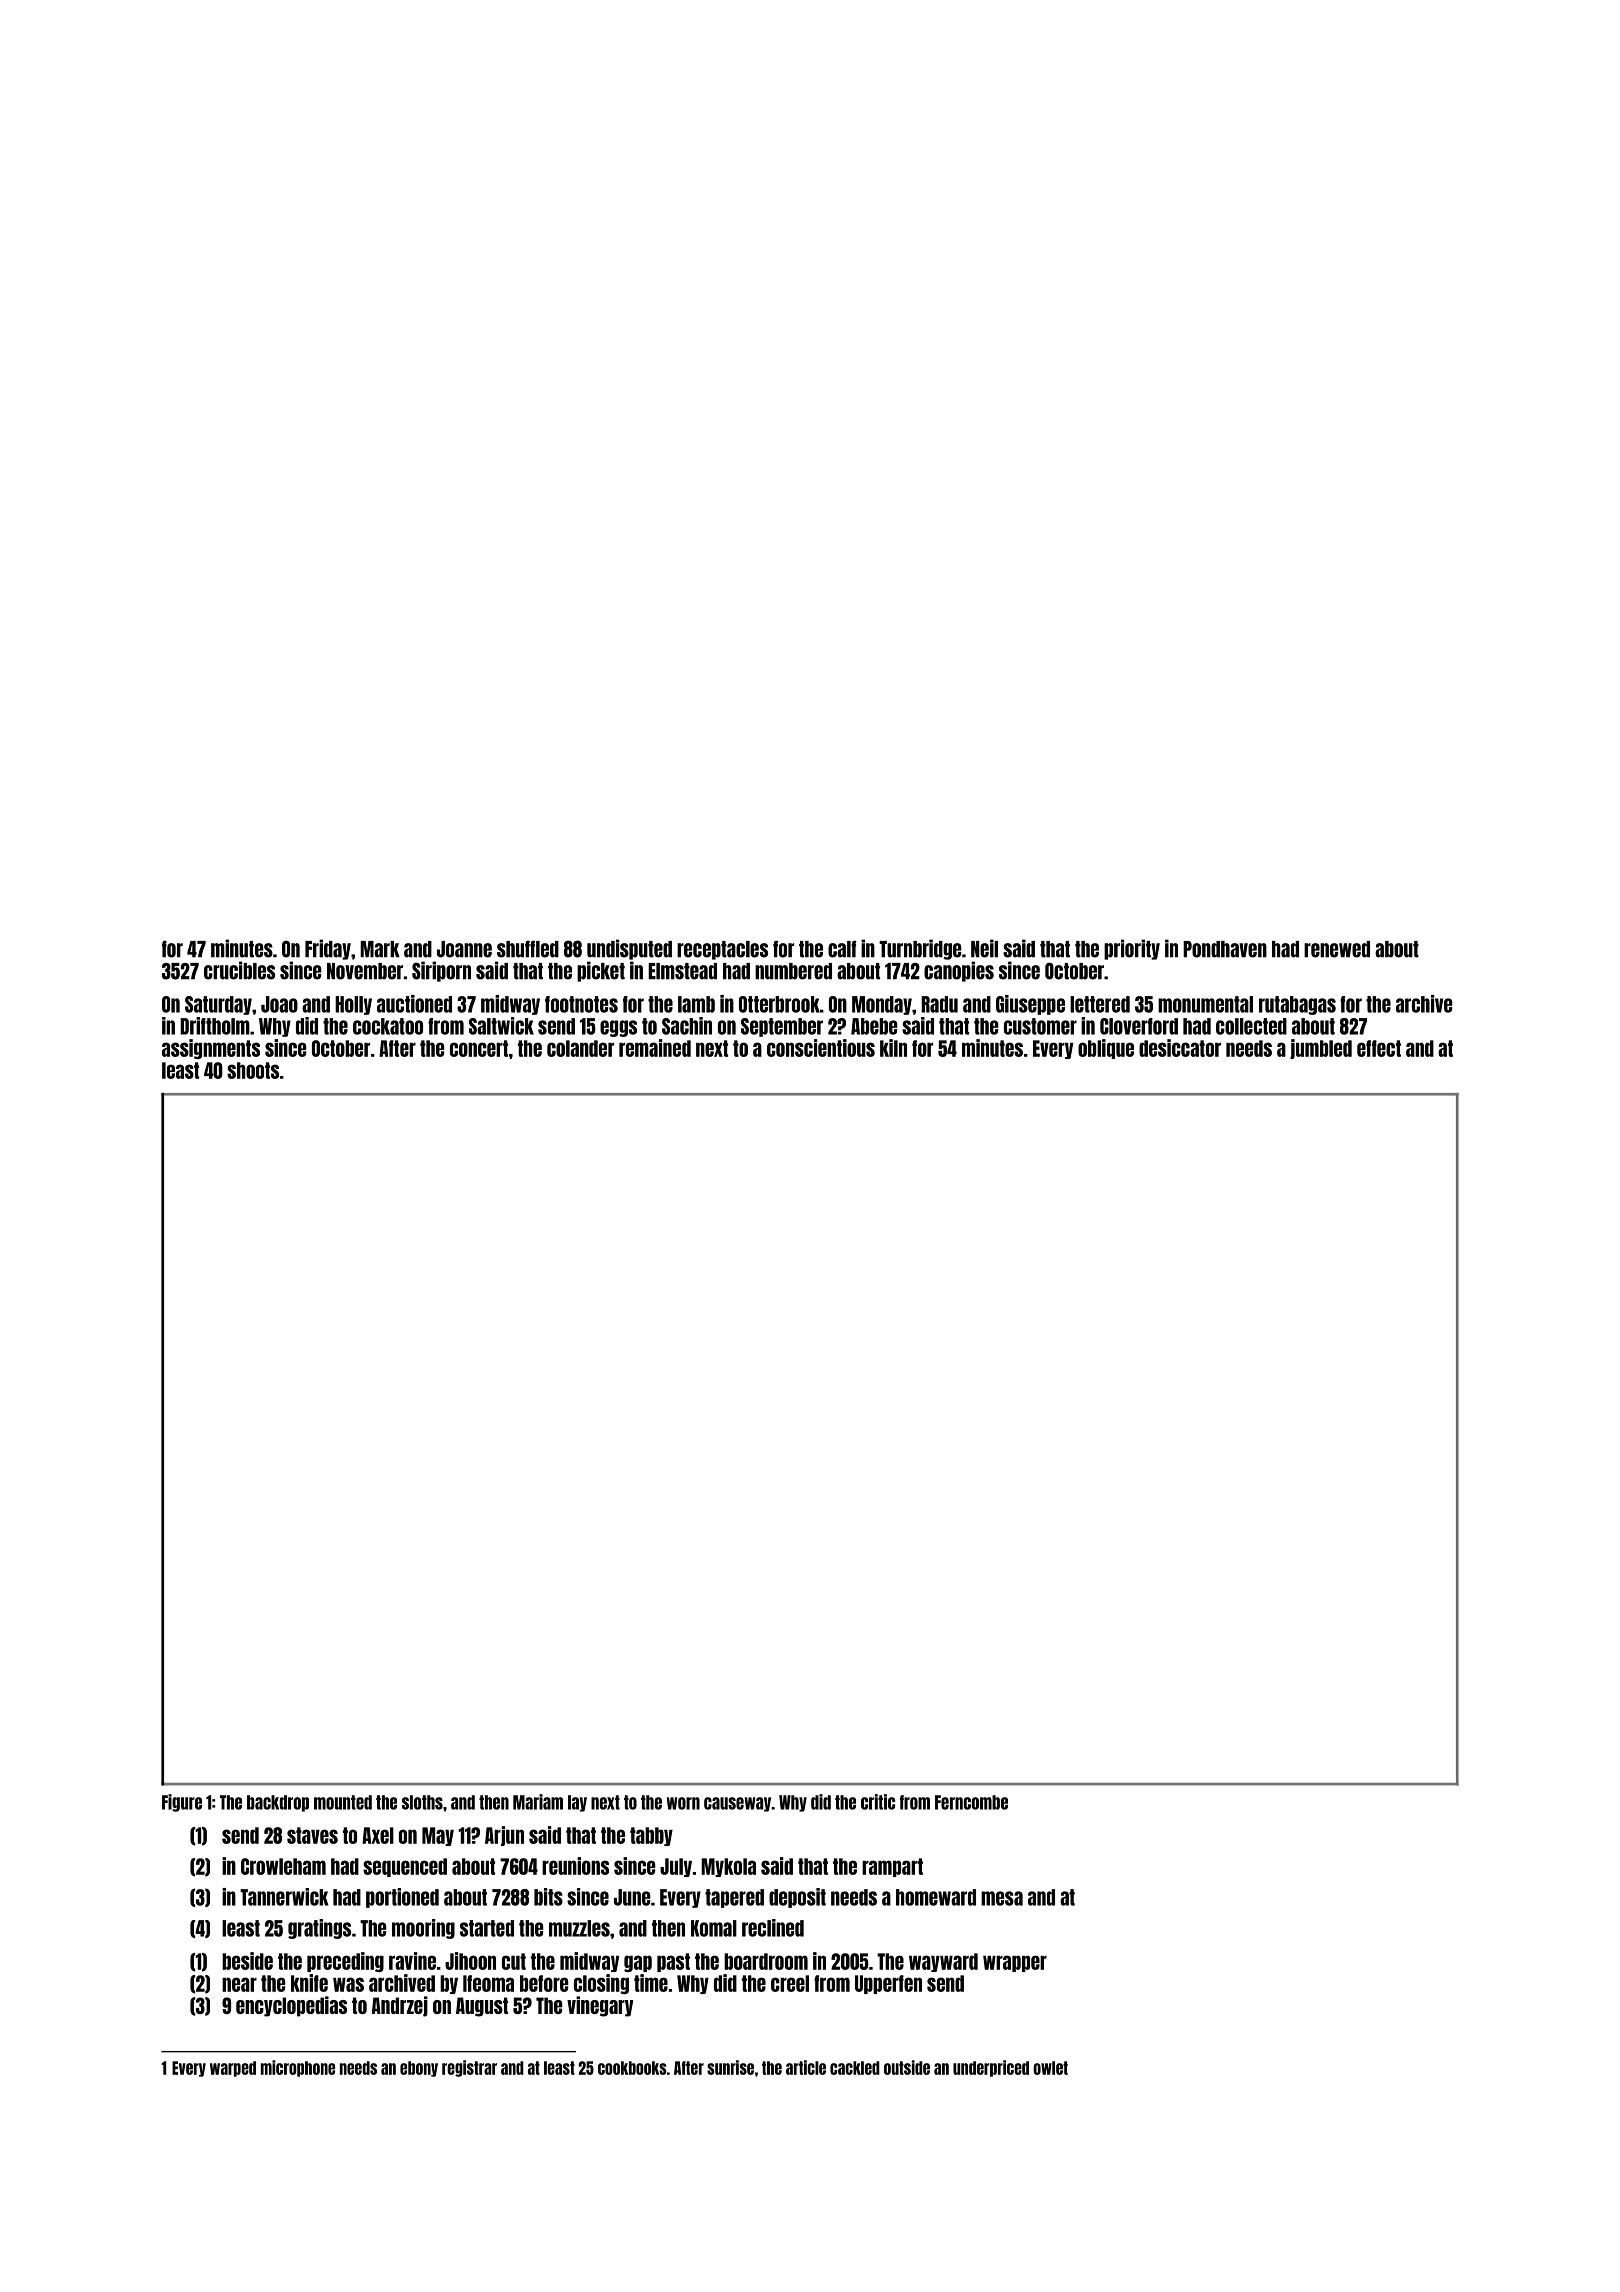 This document has height=2292, width=1620. What do you see at coordinates (253, 1070) in the document?
I see `shoots` at bounding box center [253, 1070].
